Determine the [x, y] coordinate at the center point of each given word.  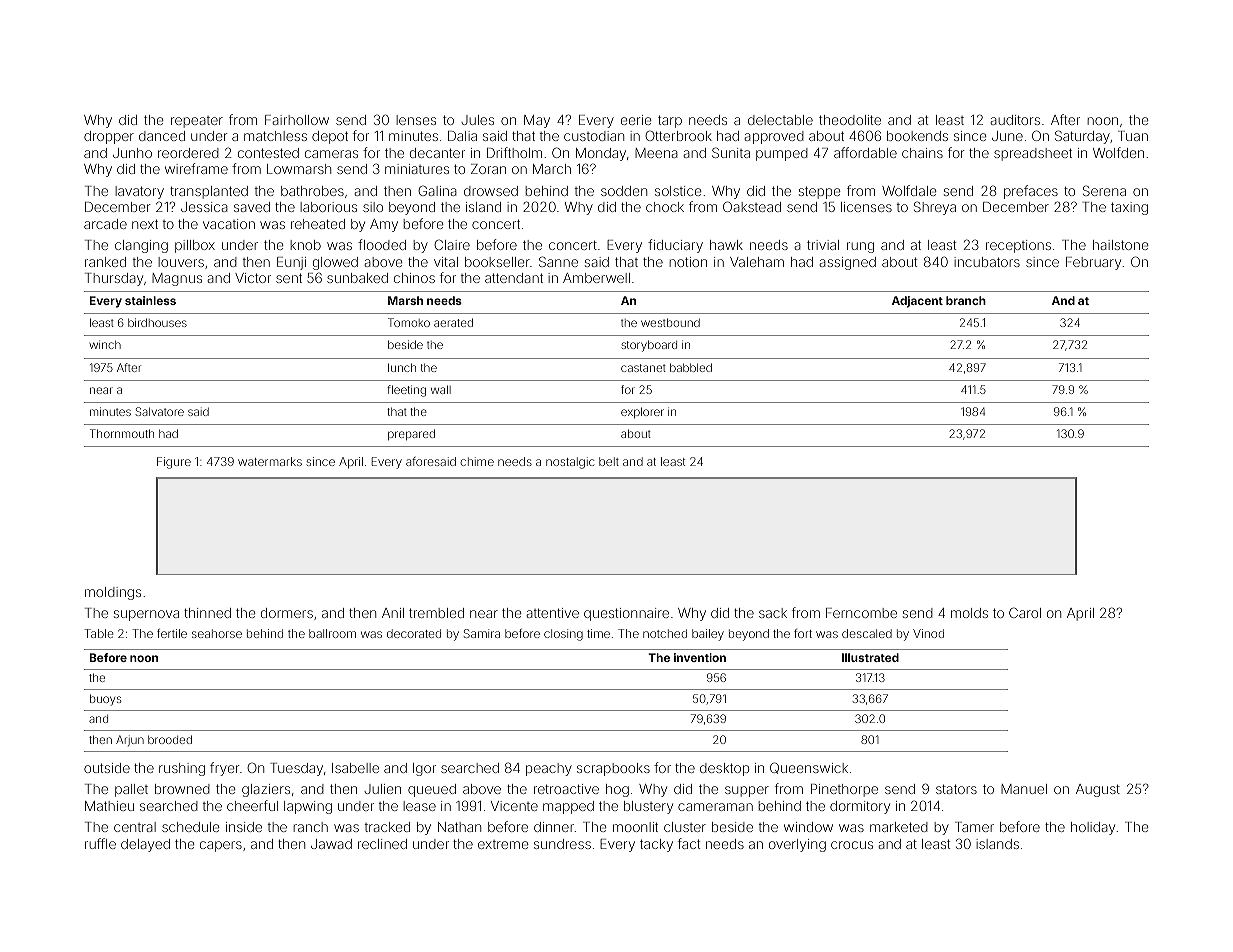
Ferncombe [861, 613]
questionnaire [626, 614]
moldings [113, 593]
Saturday [1082, 137]
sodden [624, 191]
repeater [197, 122]
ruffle [100, 843]
